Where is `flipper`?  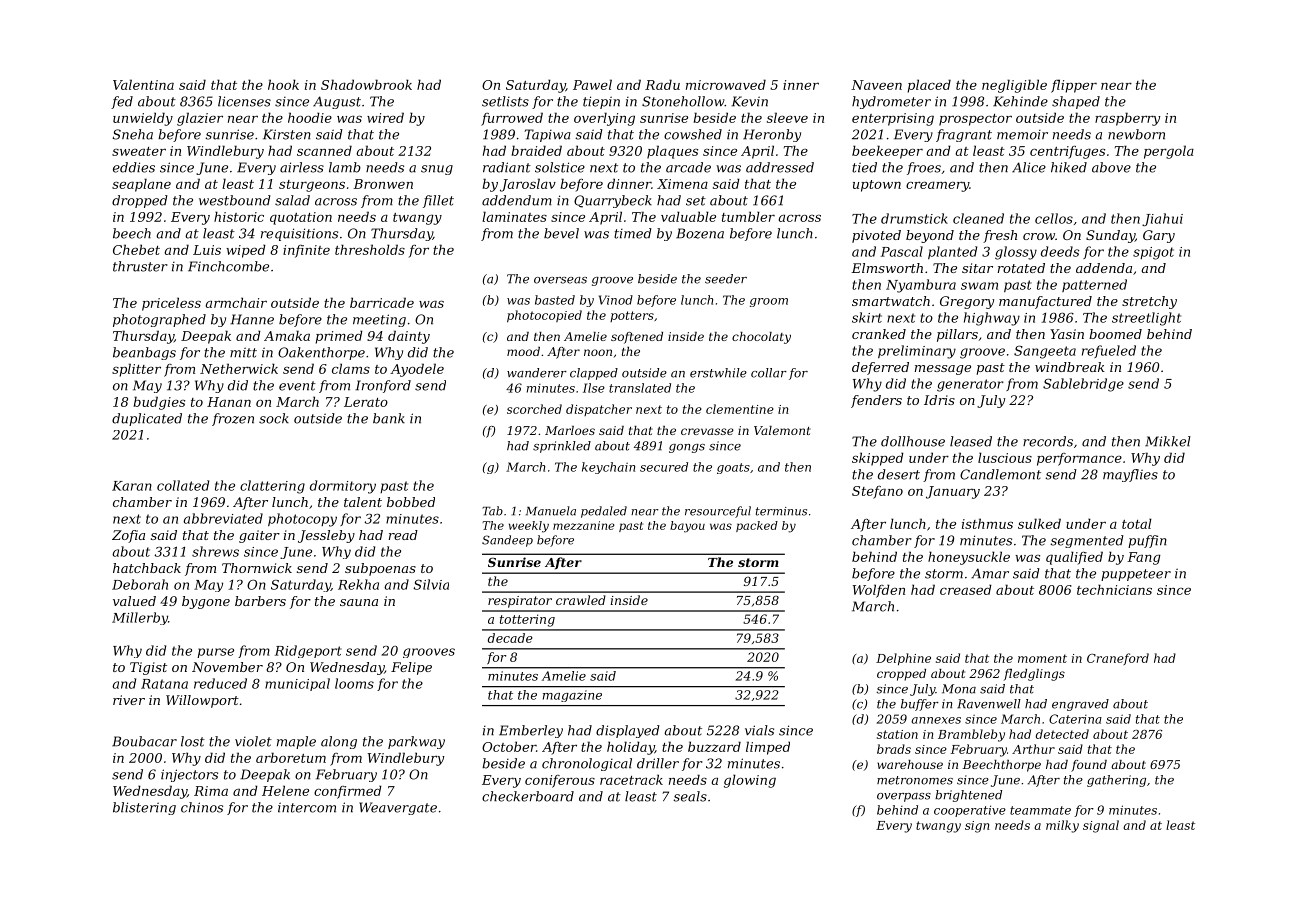
flipper is located at coordinates (1074, 86).
